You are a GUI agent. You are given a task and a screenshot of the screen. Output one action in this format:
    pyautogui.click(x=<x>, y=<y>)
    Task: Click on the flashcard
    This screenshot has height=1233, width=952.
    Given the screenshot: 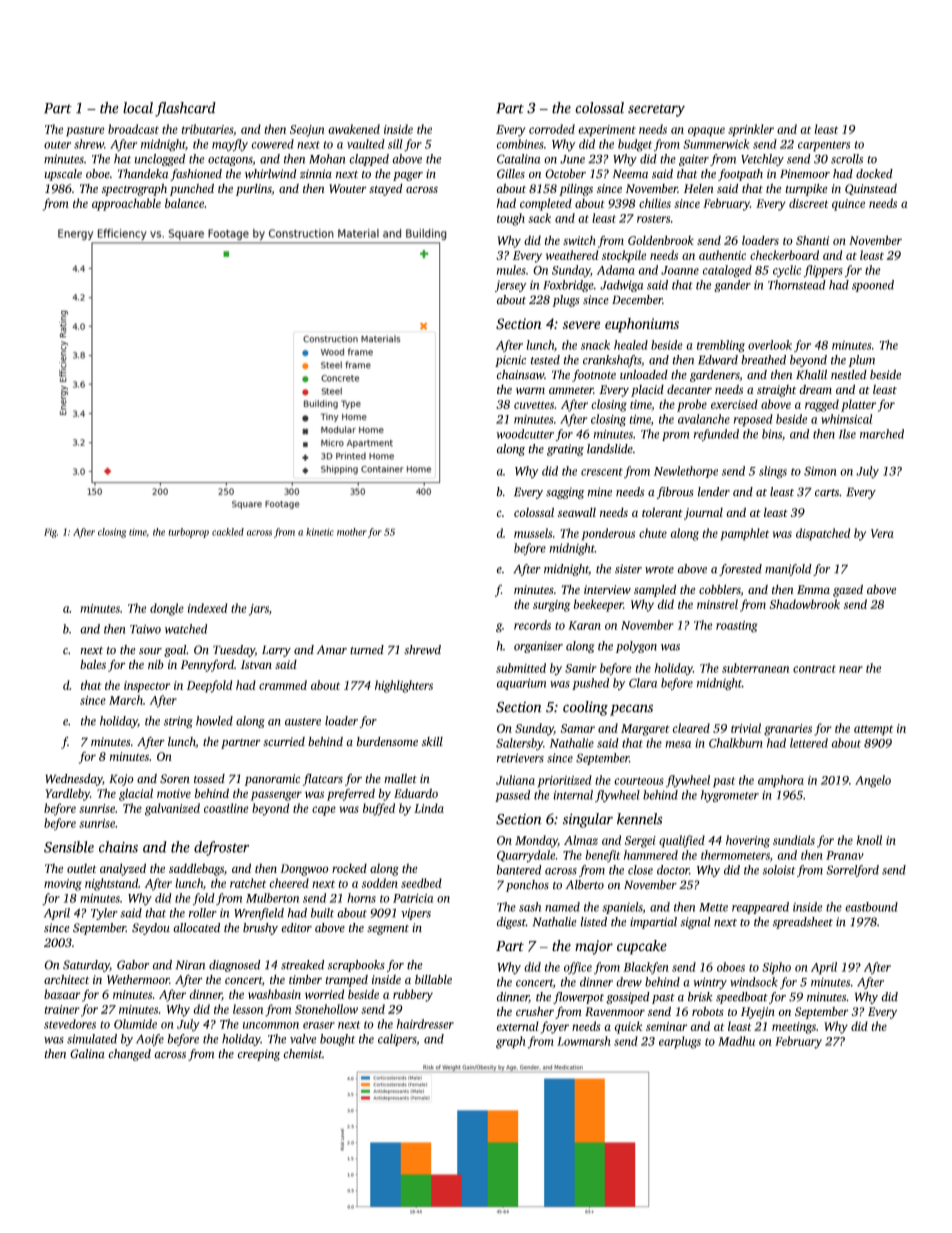 What is the action you would take?
    pyautogui.click(x=185, y=109)
